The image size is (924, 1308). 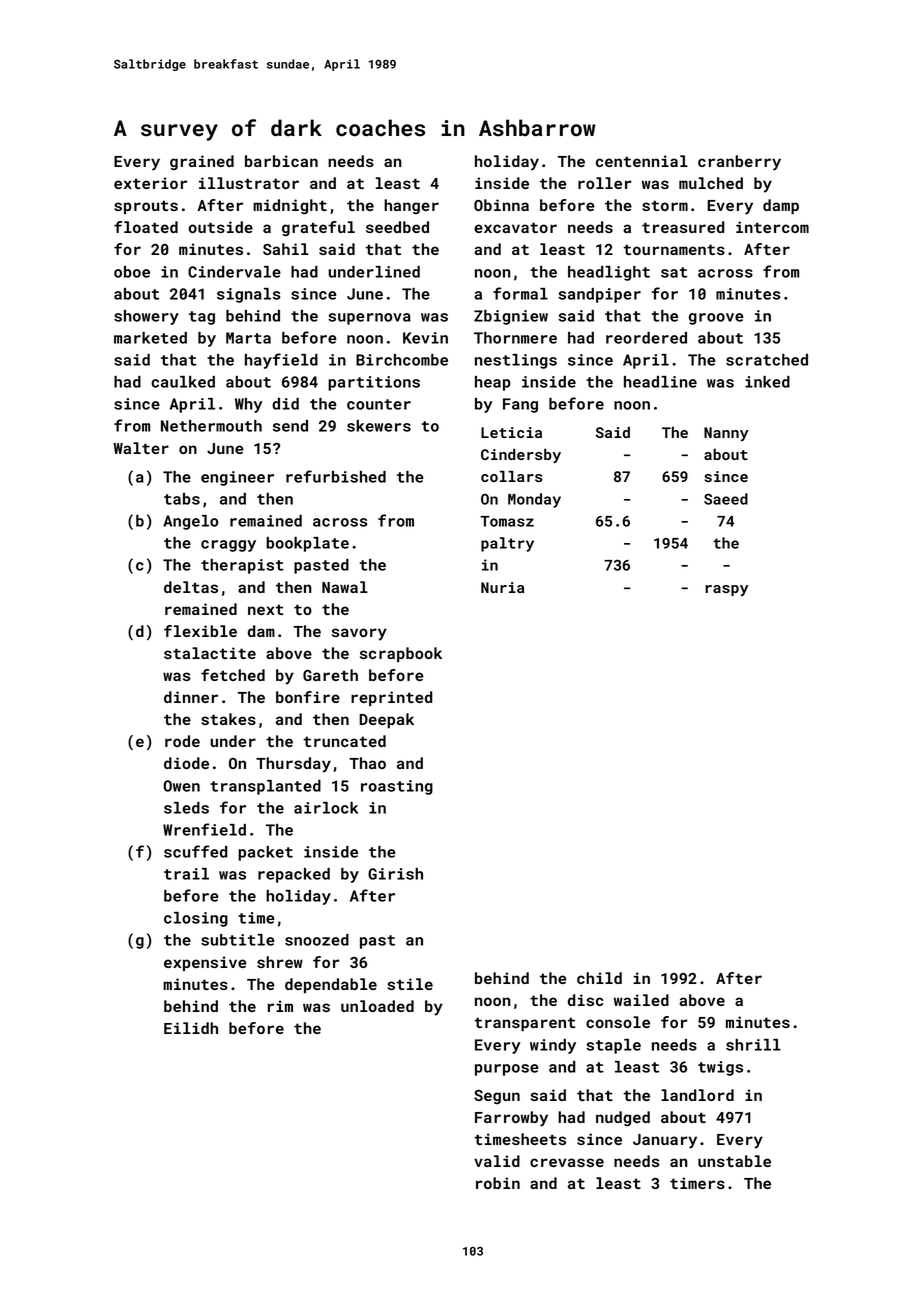 I want to click on Leticia, so click(x=511, y=432).
